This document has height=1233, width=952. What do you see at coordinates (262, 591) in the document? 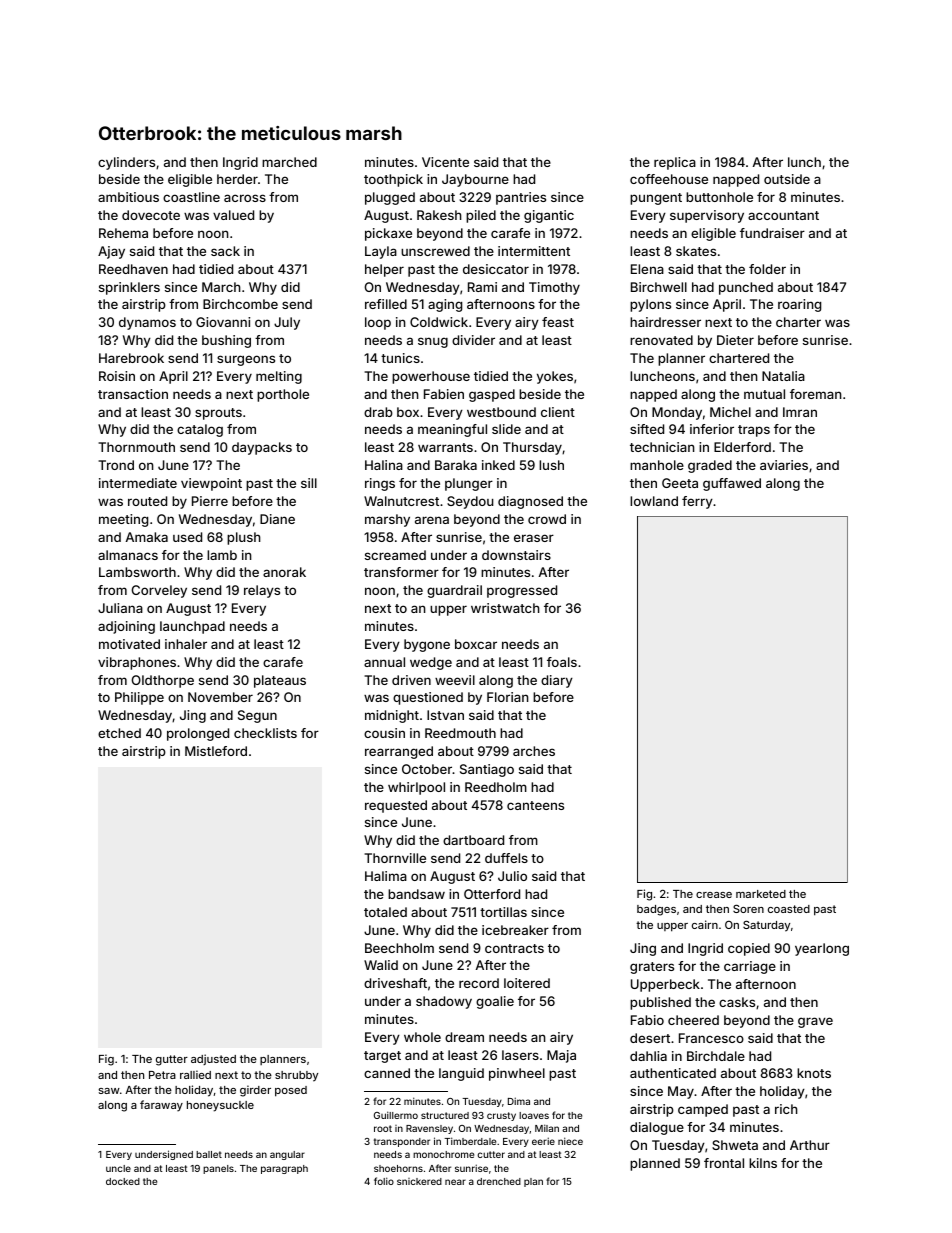
I see `relays` at bounding box center [262, 591].
